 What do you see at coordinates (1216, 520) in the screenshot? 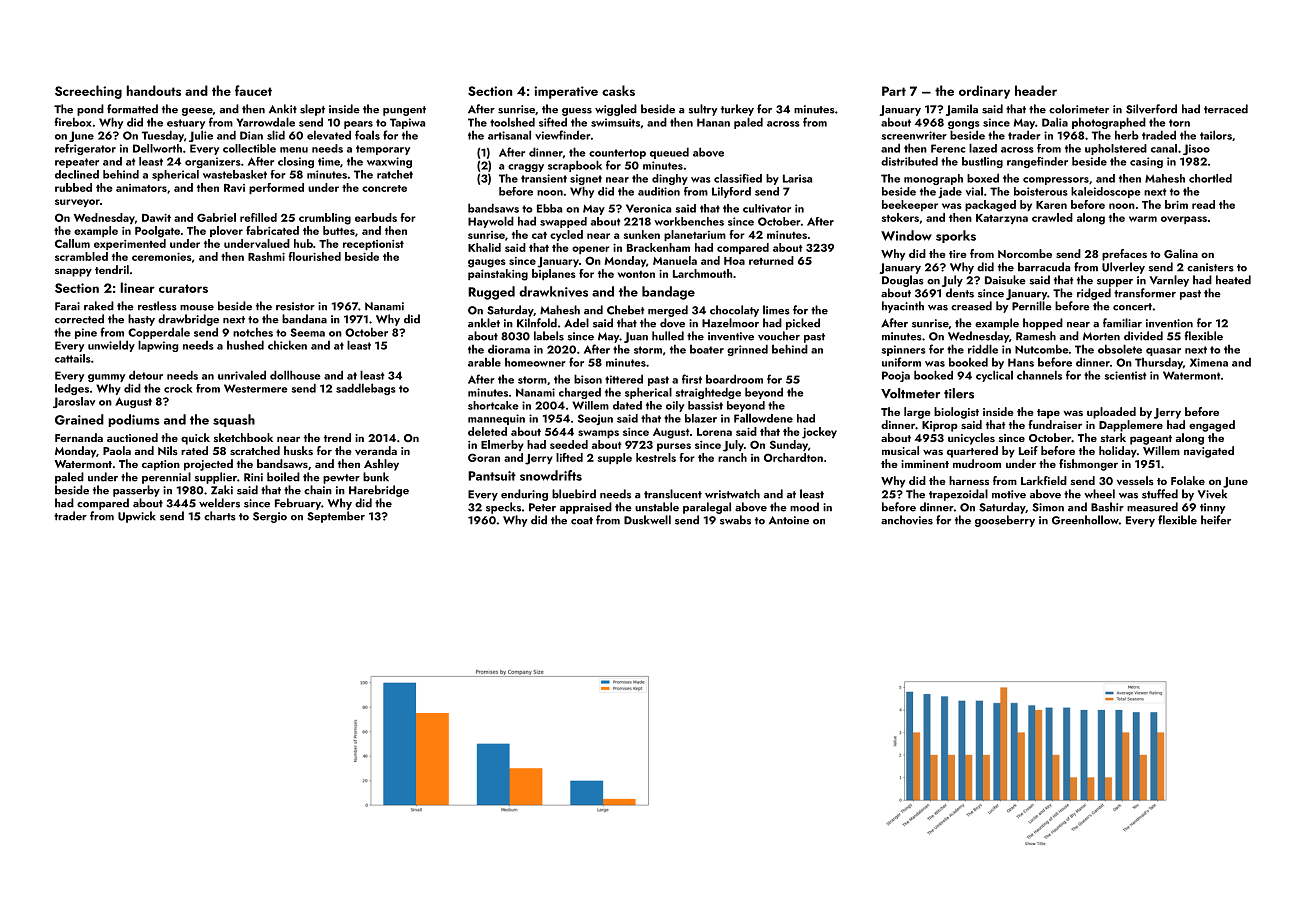
I see `heifer` at bounding box center [1216, 520].
